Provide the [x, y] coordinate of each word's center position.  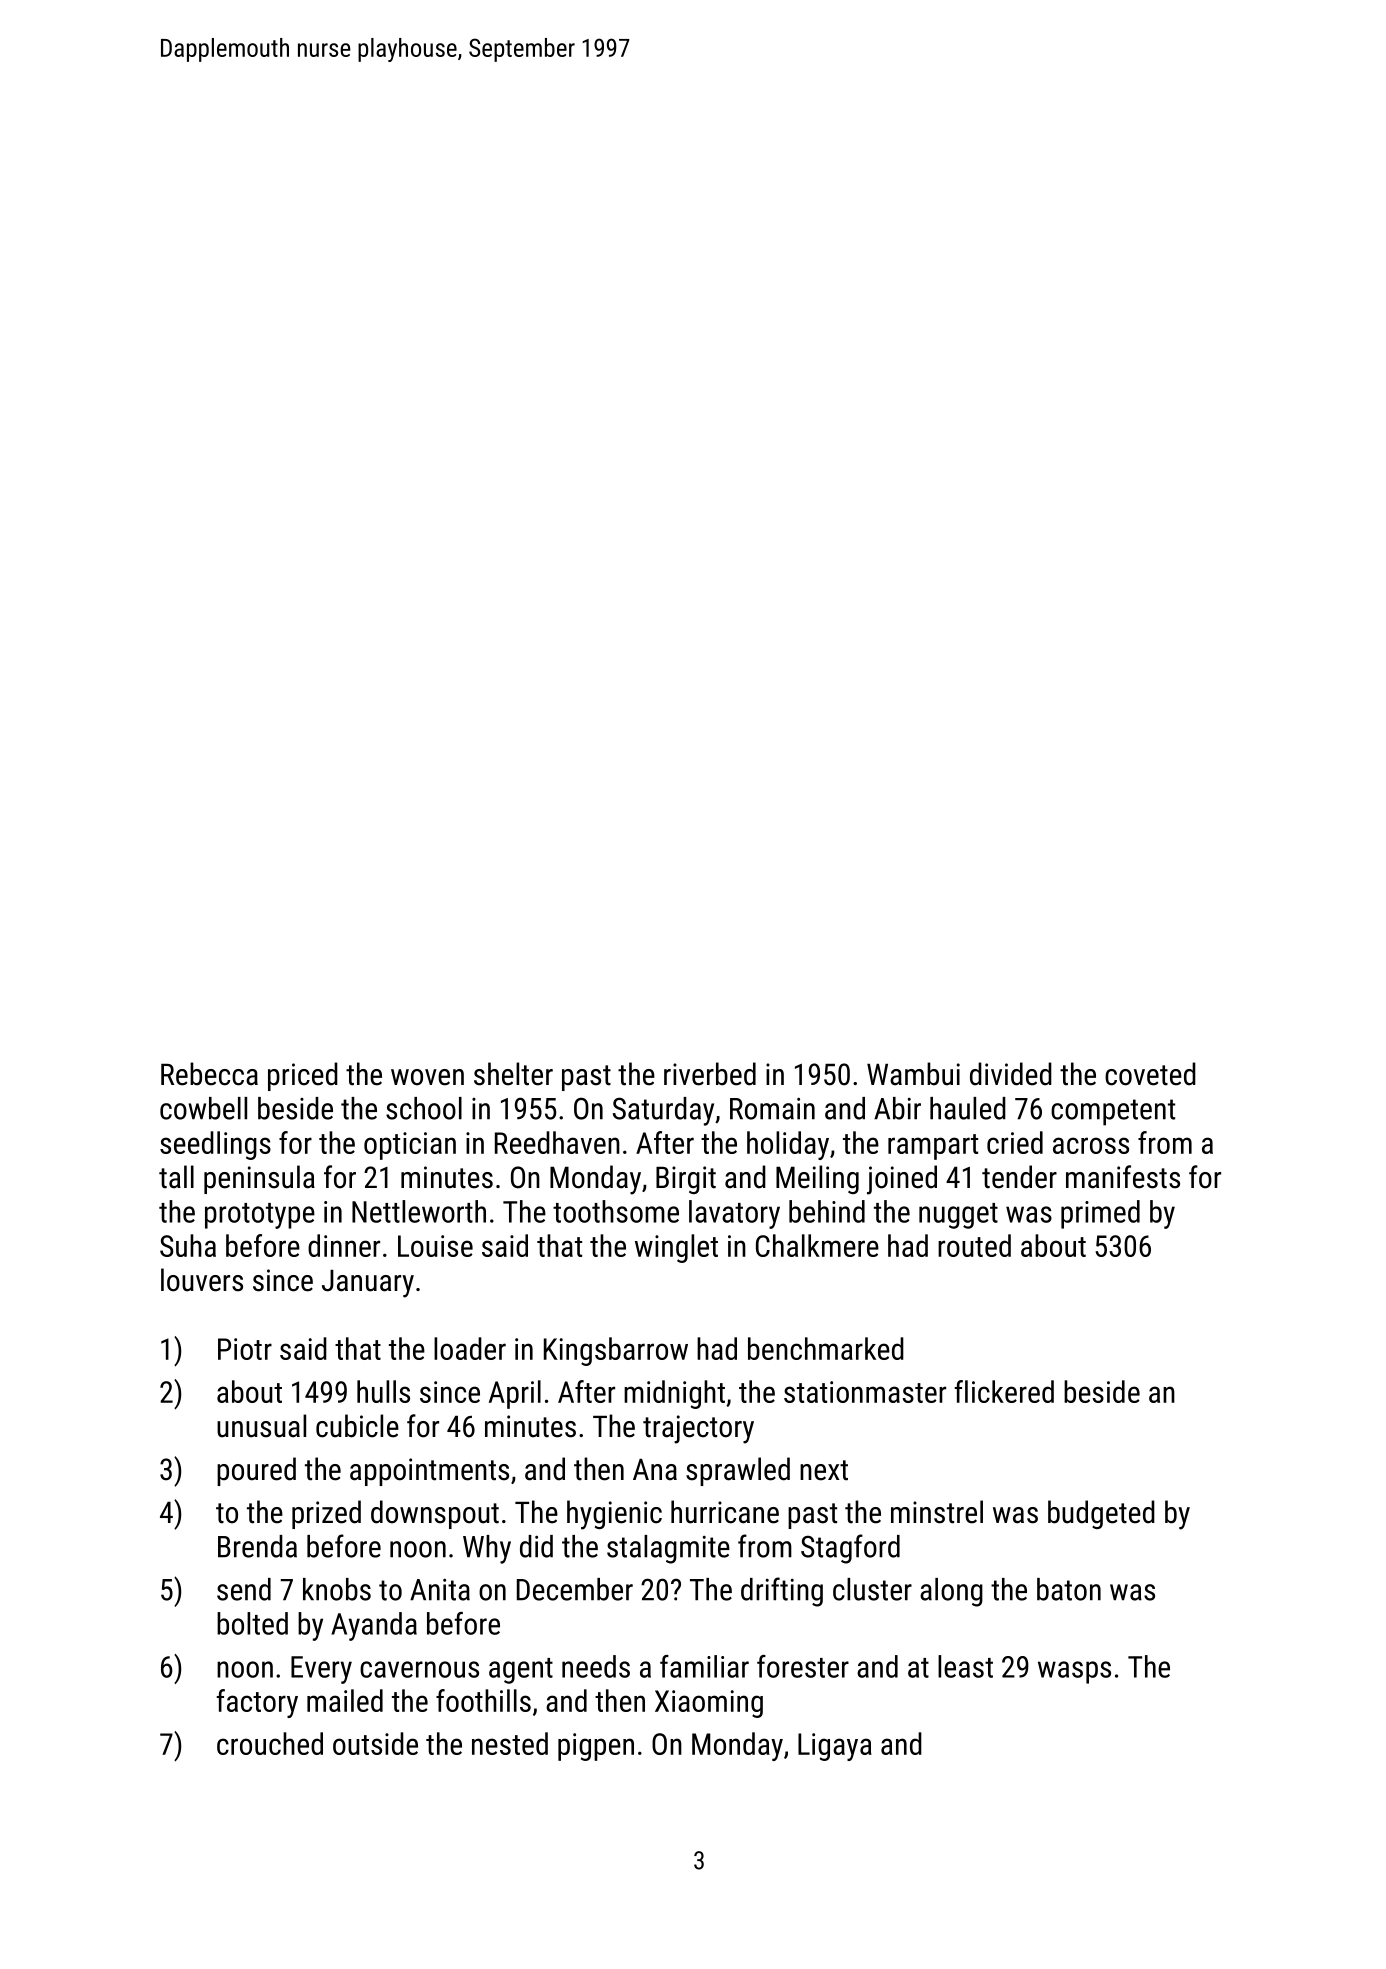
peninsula [259, 1179]
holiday [788, 1145]
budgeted [1101, 1514]
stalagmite [668, 1549]
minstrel [937, 1512]
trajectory [698, 1429]
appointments [429, 1472]
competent [1113, 1112]
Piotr [245, 1349]
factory [257, 1703]
